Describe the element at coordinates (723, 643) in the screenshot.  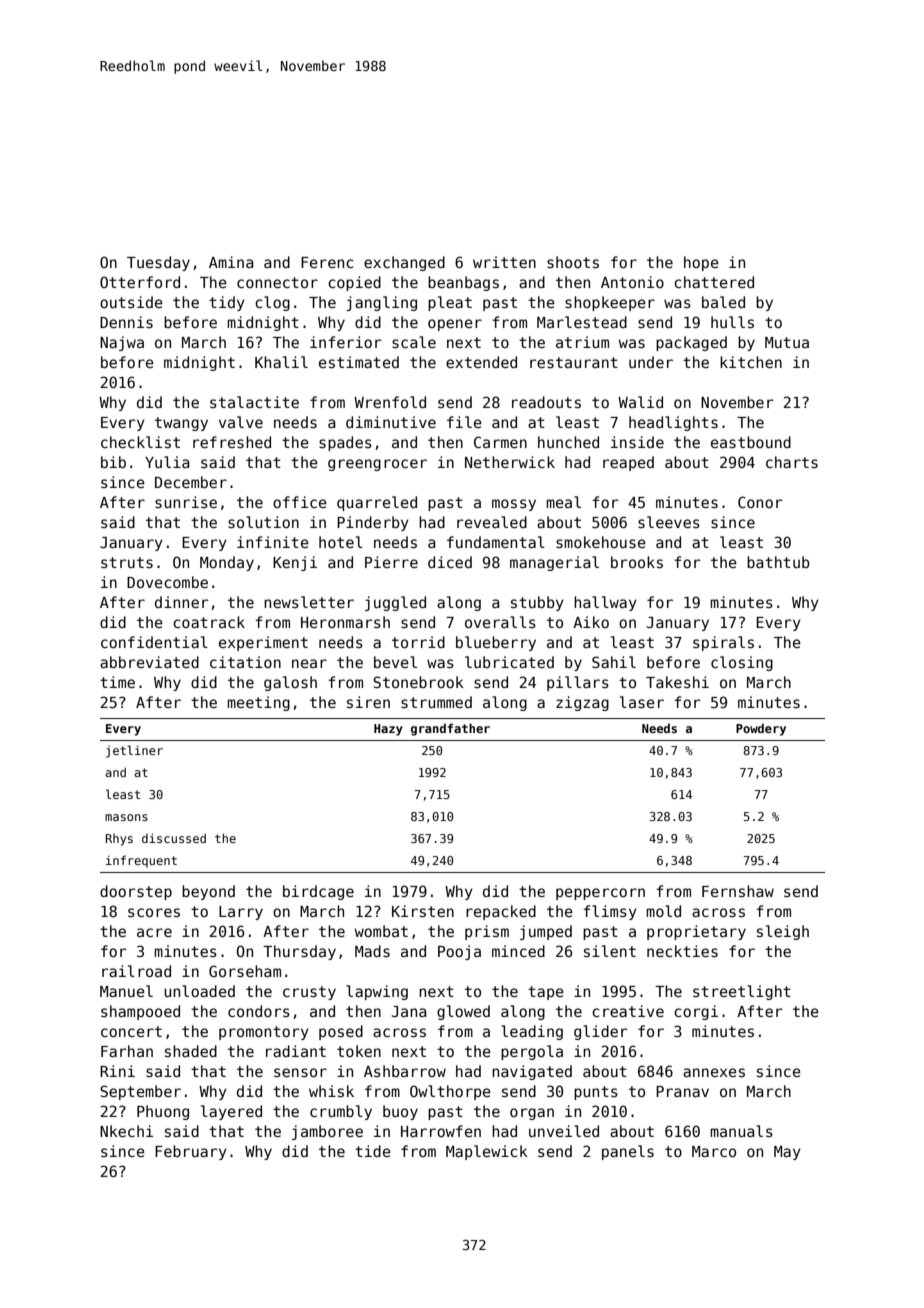
I see `spirals` at that location.
